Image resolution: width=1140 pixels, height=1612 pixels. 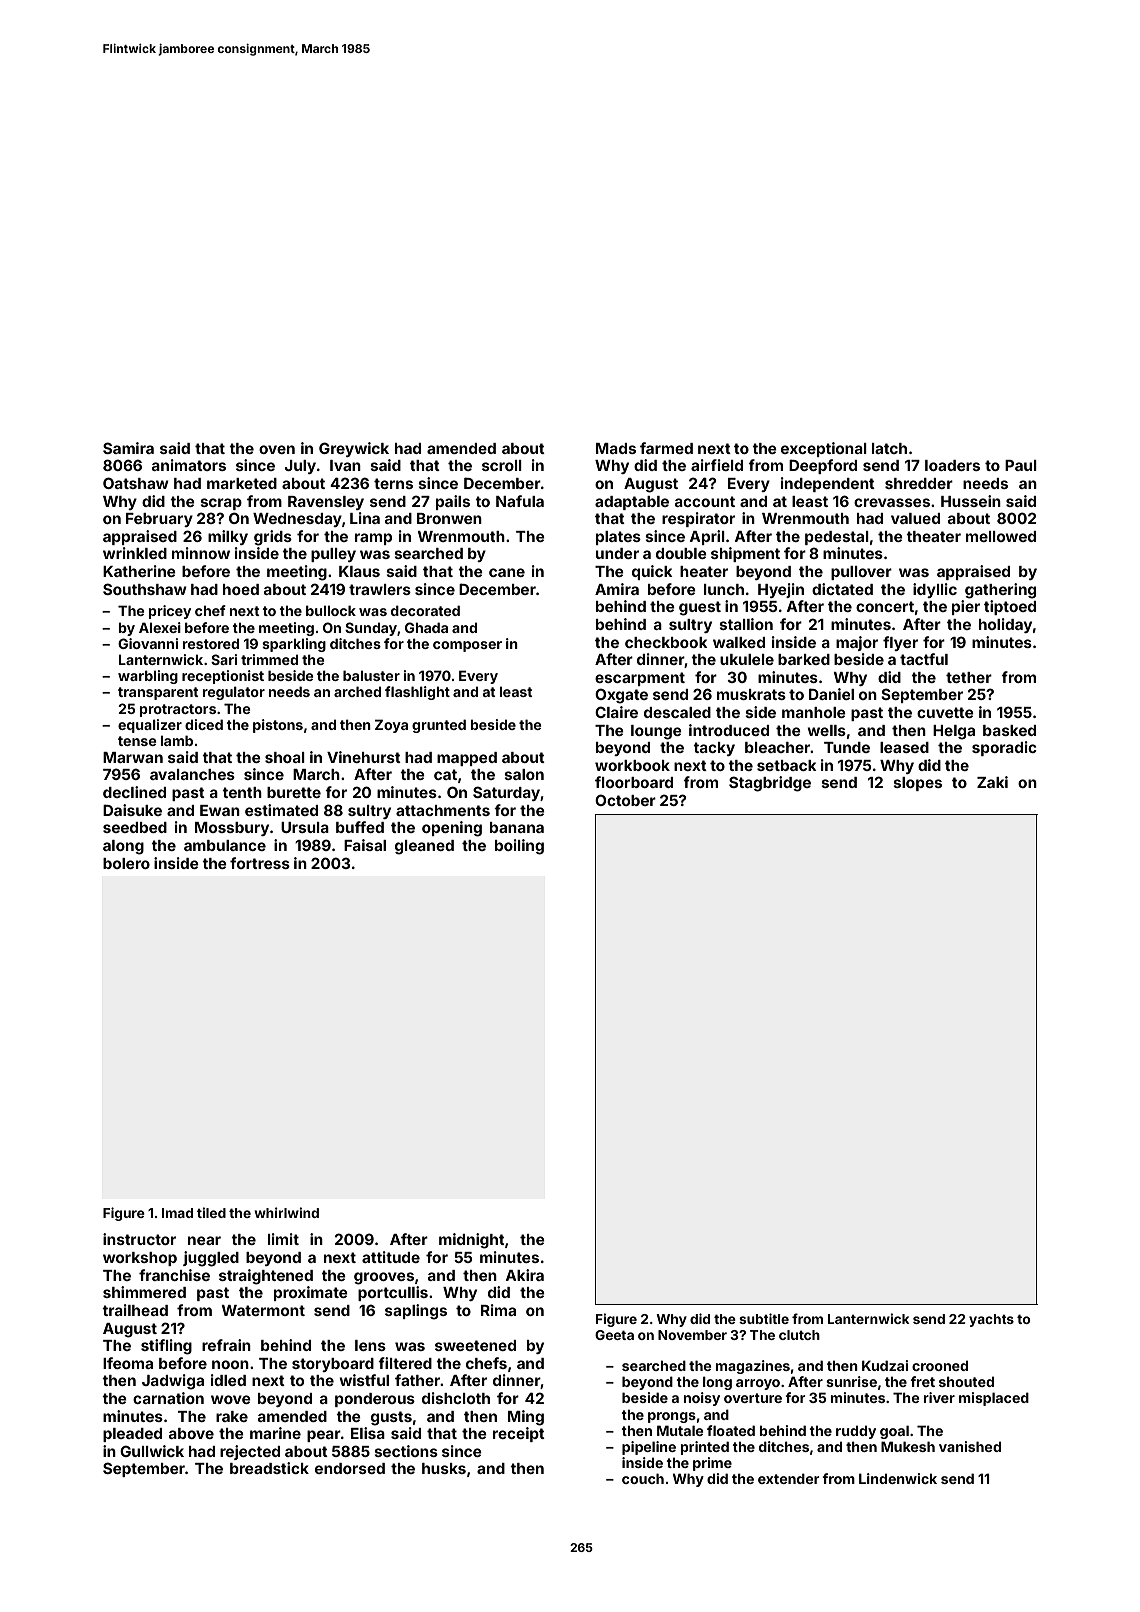 What do you see at coordinates (166, 1347) in the screenshot?
I see `stifling` at bounding box center [166, 1347].
